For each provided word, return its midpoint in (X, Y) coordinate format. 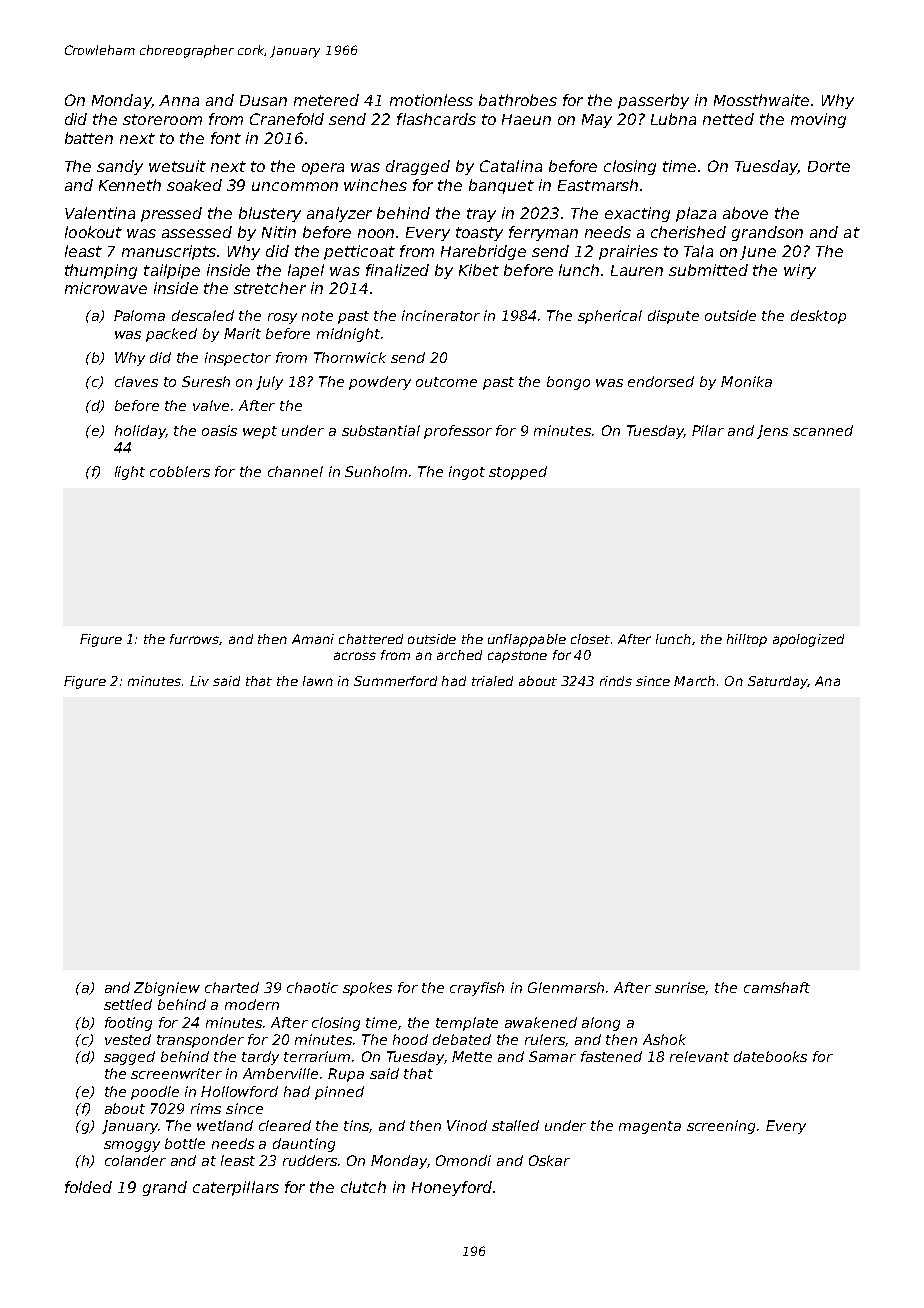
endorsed (661, 381)
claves (136, 381)
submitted (708, 270)
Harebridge (483, 252)
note (317, 316)
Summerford (395, 681)
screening (721, 1127)
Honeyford (452, 1188)
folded (88, 1187)
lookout (93, 232)
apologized (808, 640)
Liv (199, 681)
